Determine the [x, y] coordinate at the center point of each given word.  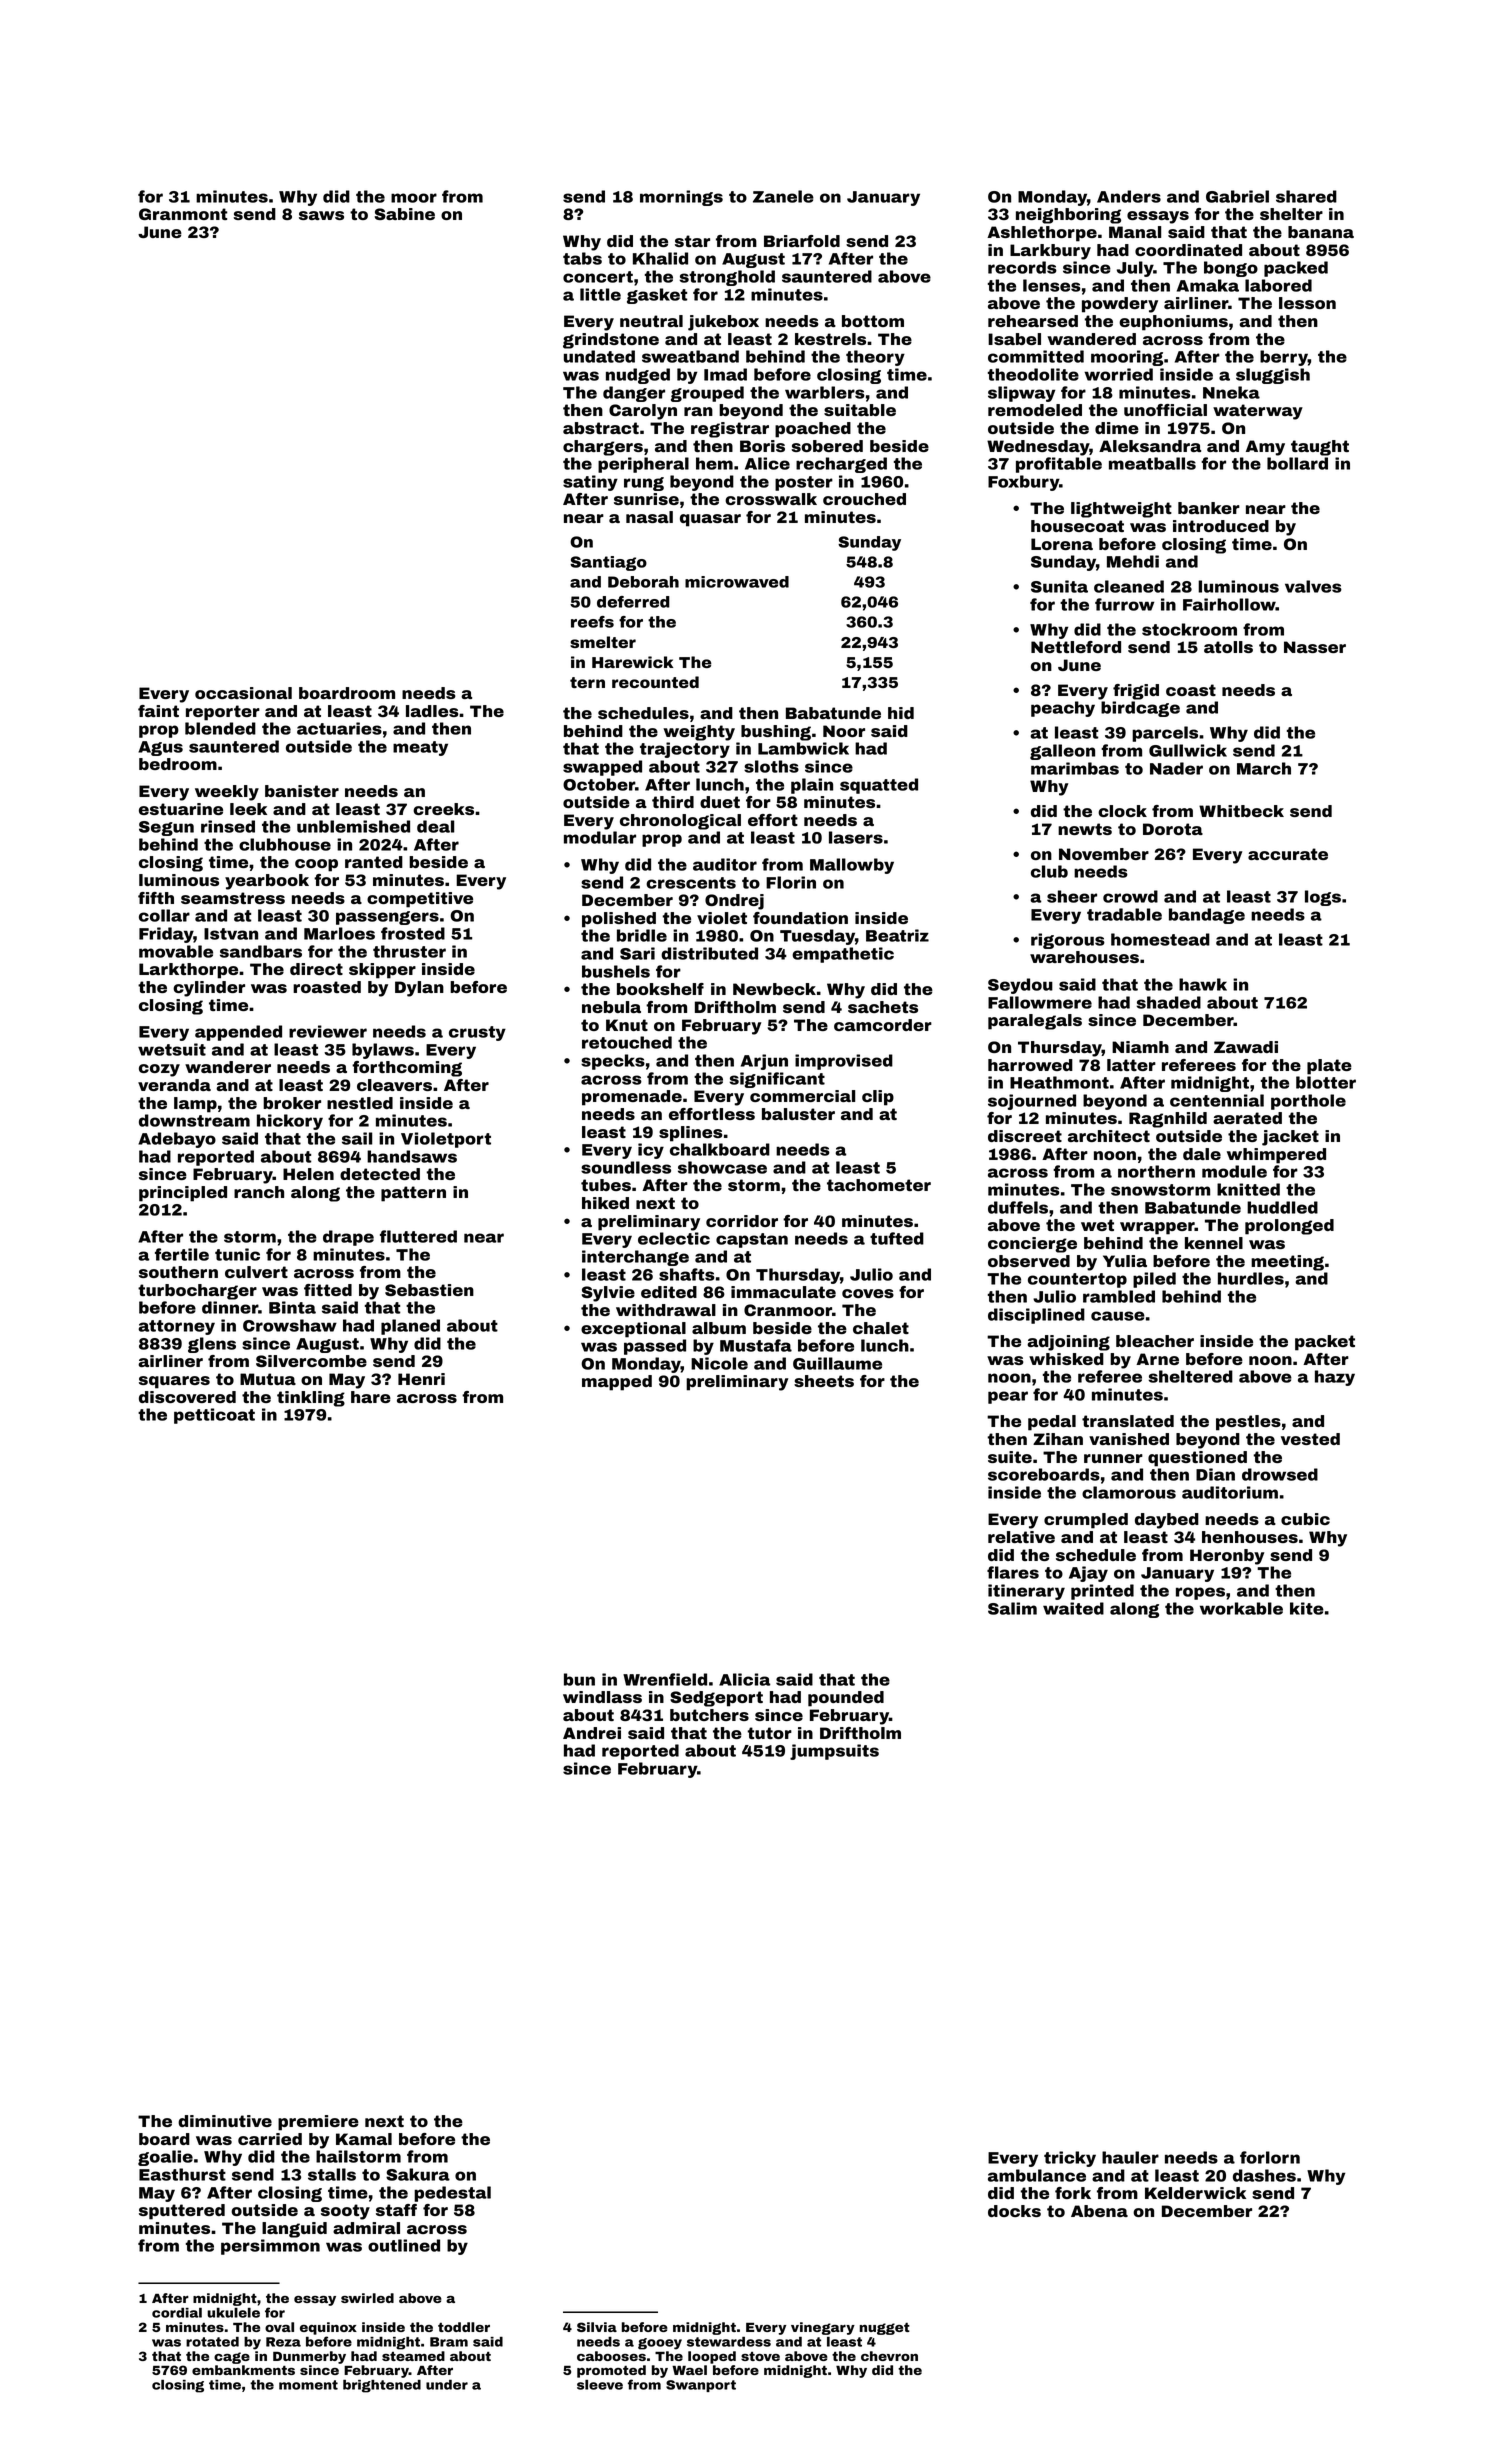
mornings [681, 198]
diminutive [225, 2121]
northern [1156, 1171]
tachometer [879, 1185]
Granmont [183, 214]
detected [380, 1174]
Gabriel [1237, 196]
